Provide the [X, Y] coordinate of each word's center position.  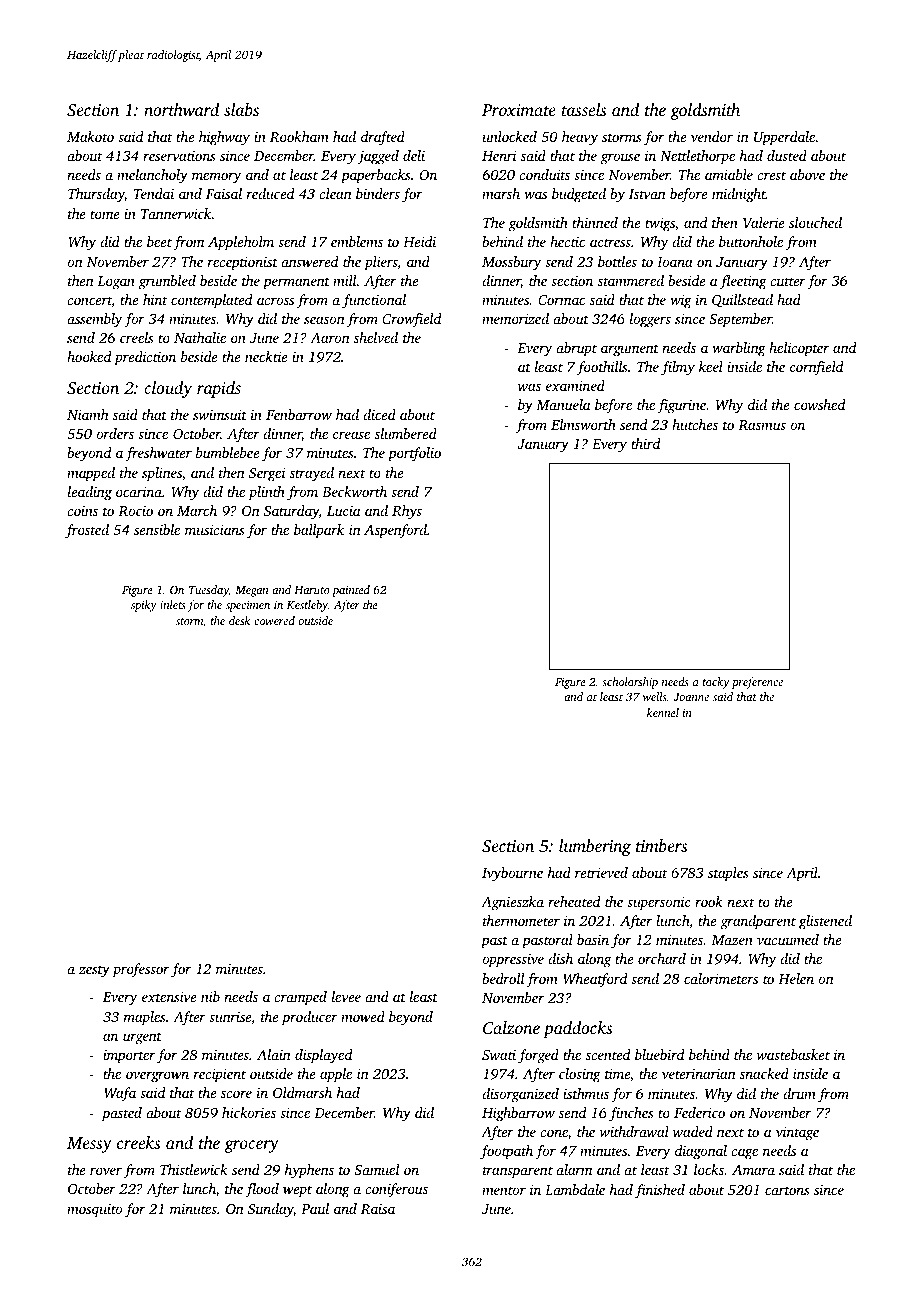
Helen [796, 978]
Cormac [561, 300]
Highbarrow [518, 1114]
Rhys [407, 512]
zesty [94, 971]
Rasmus [762, 425]
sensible [157, 529]
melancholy [152, 176]
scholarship [630, 683]
